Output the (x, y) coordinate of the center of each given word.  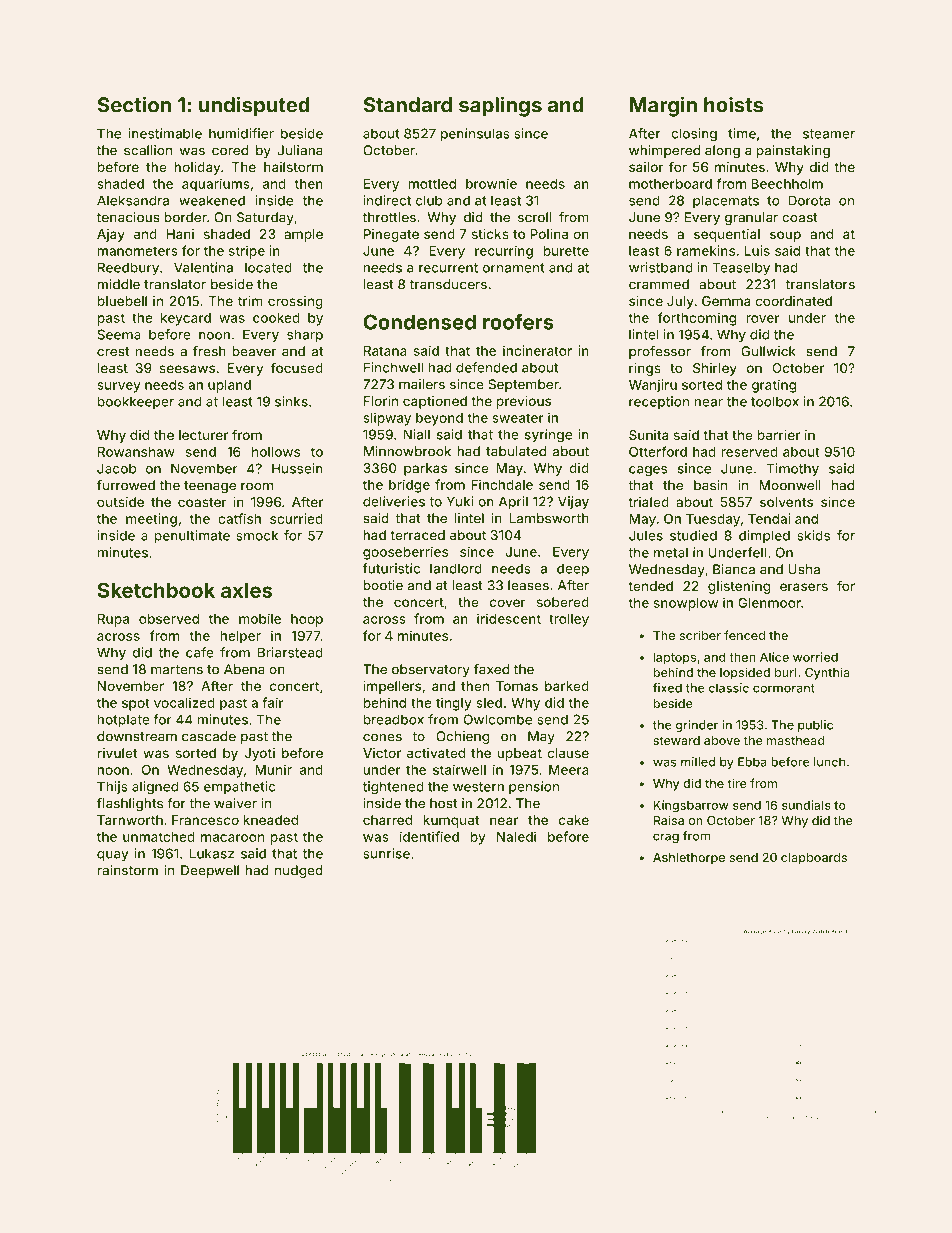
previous (523, 402)
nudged (299, 871)
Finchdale (502, 484)
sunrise (386, 853)
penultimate (192, 537)
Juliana (300, 150)
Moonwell (790, 485)
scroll (535, 217)
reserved (749, 452)
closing (694, 135)
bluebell (122, 301)
